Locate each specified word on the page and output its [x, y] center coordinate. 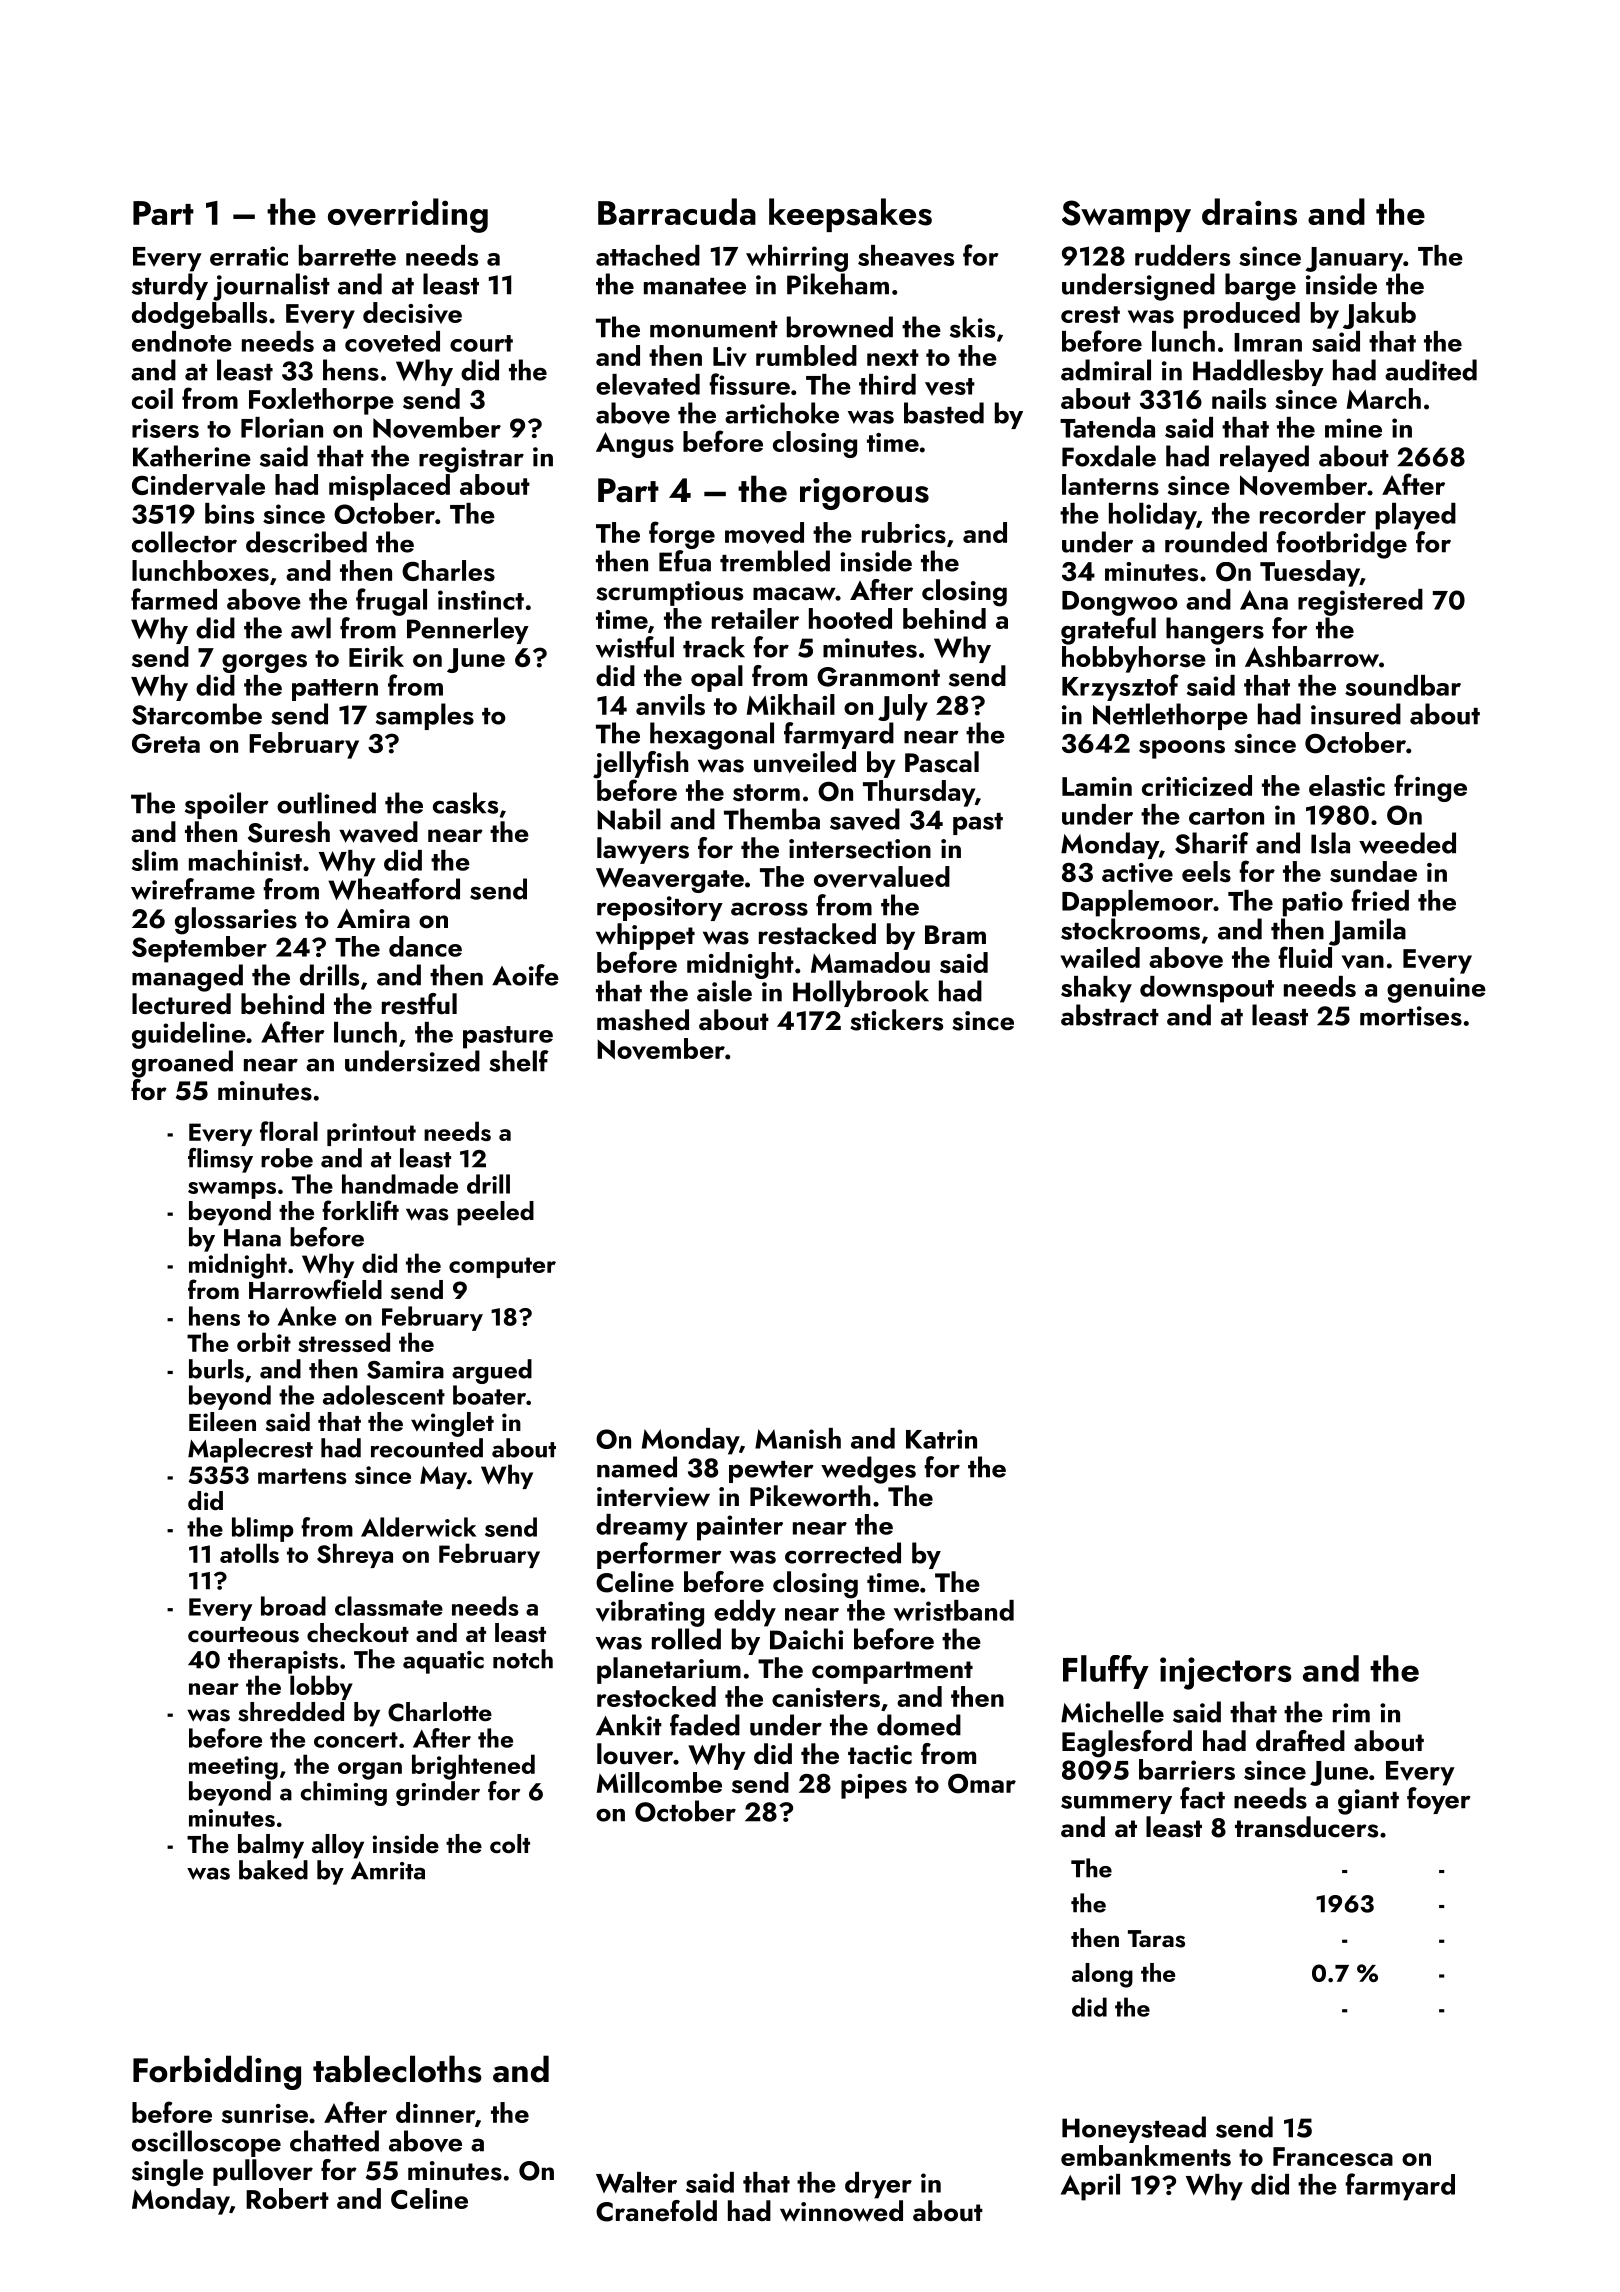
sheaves [906, 255]
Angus [635, 445]
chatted [334, 2141]
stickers [896, 1020]
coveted [392, 341]
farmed [174, 599]
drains [1249, 212]
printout [371, 1134]
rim [1351, 1713]
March [1384, 398]
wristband [954, 1610]
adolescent [384, 1395]
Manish [798, 1438]
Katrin [941, 1439]
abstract [1110, 1015]
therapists [283, 1661]
